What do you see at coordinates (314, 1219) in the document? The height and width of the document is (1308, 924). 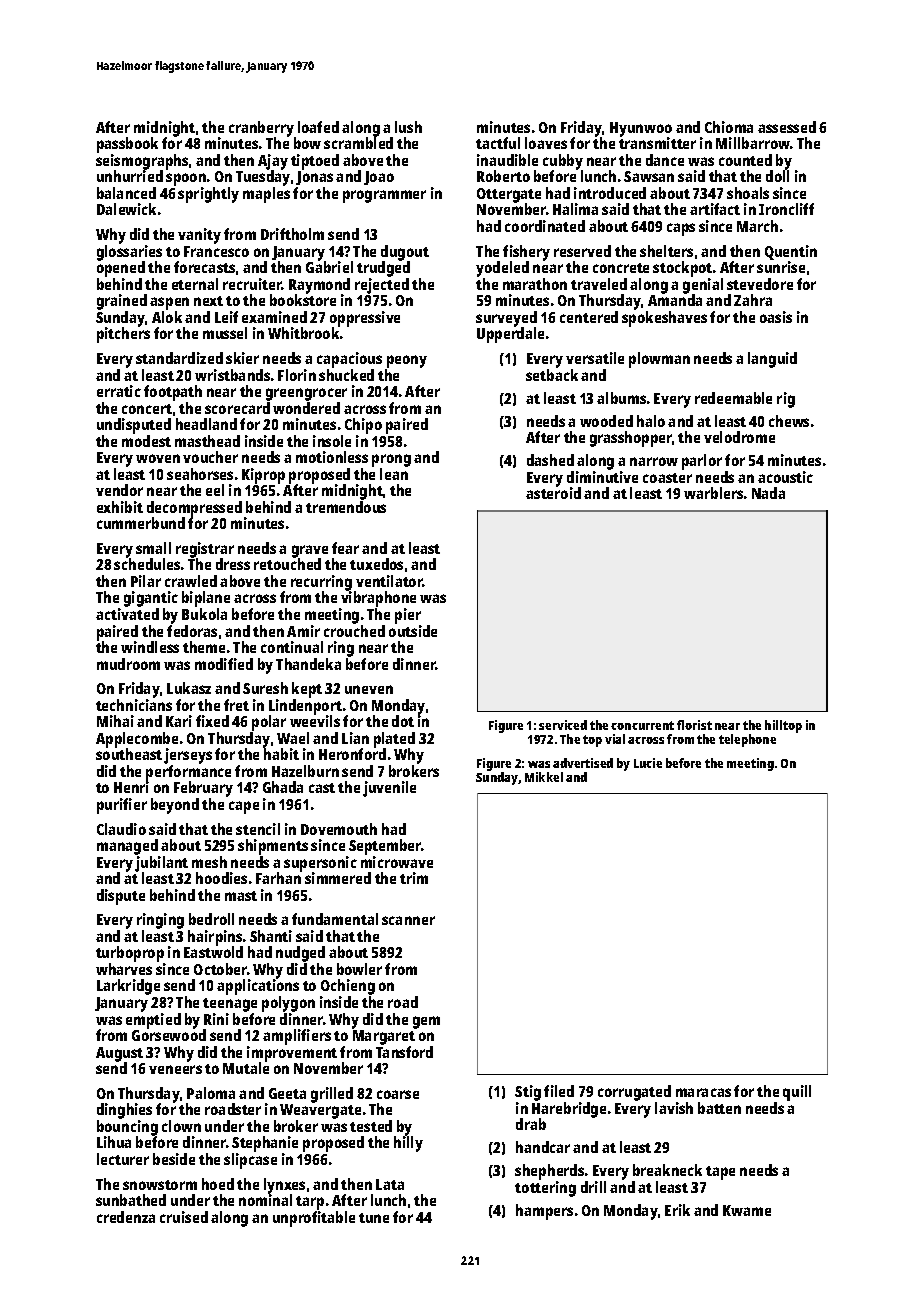 I see `unprofitable` at bounding box center [314, 1219].
